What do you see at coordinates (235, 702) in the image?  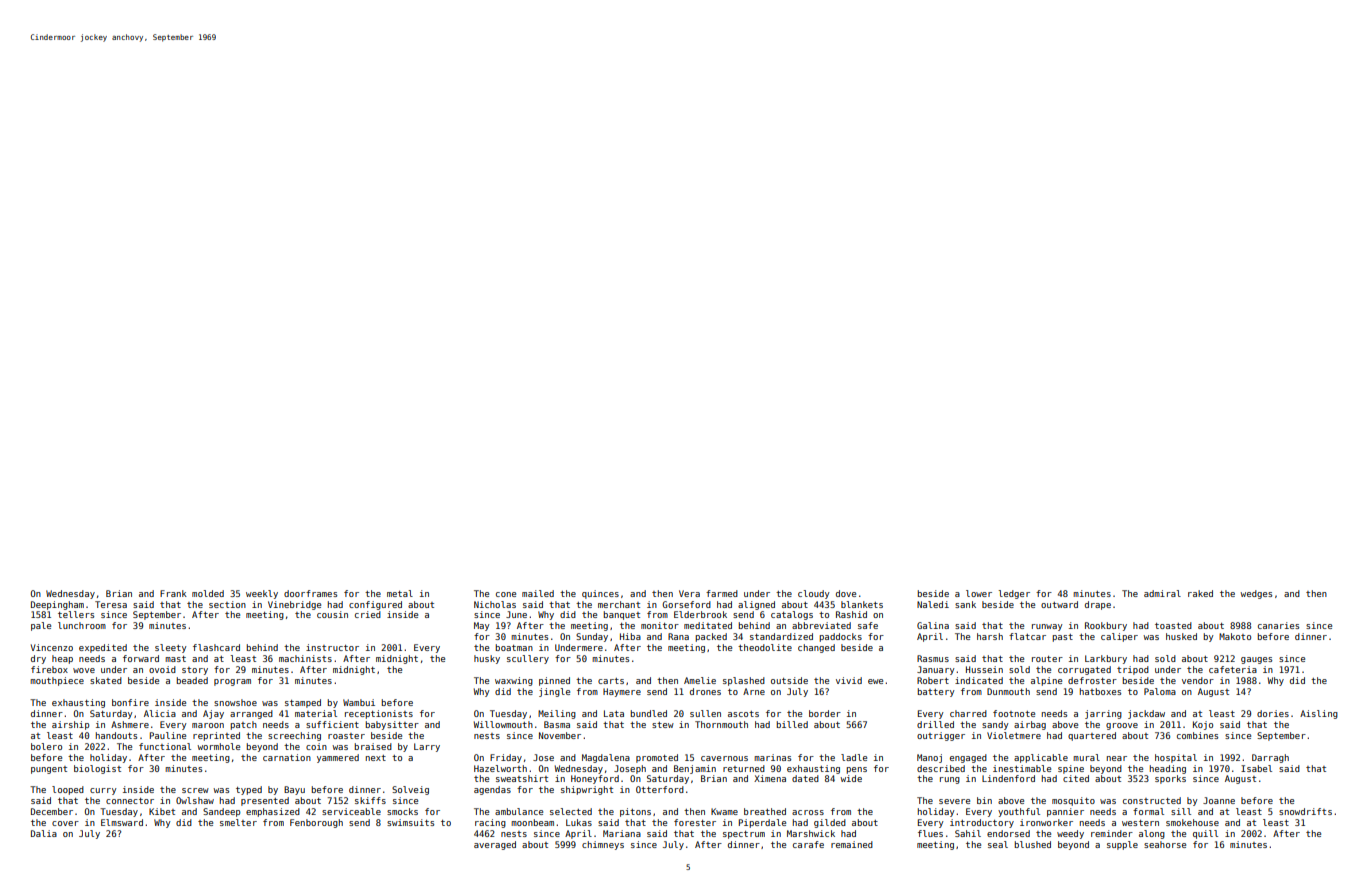 I see `snowshoe` at bounding box center [235, 702].
